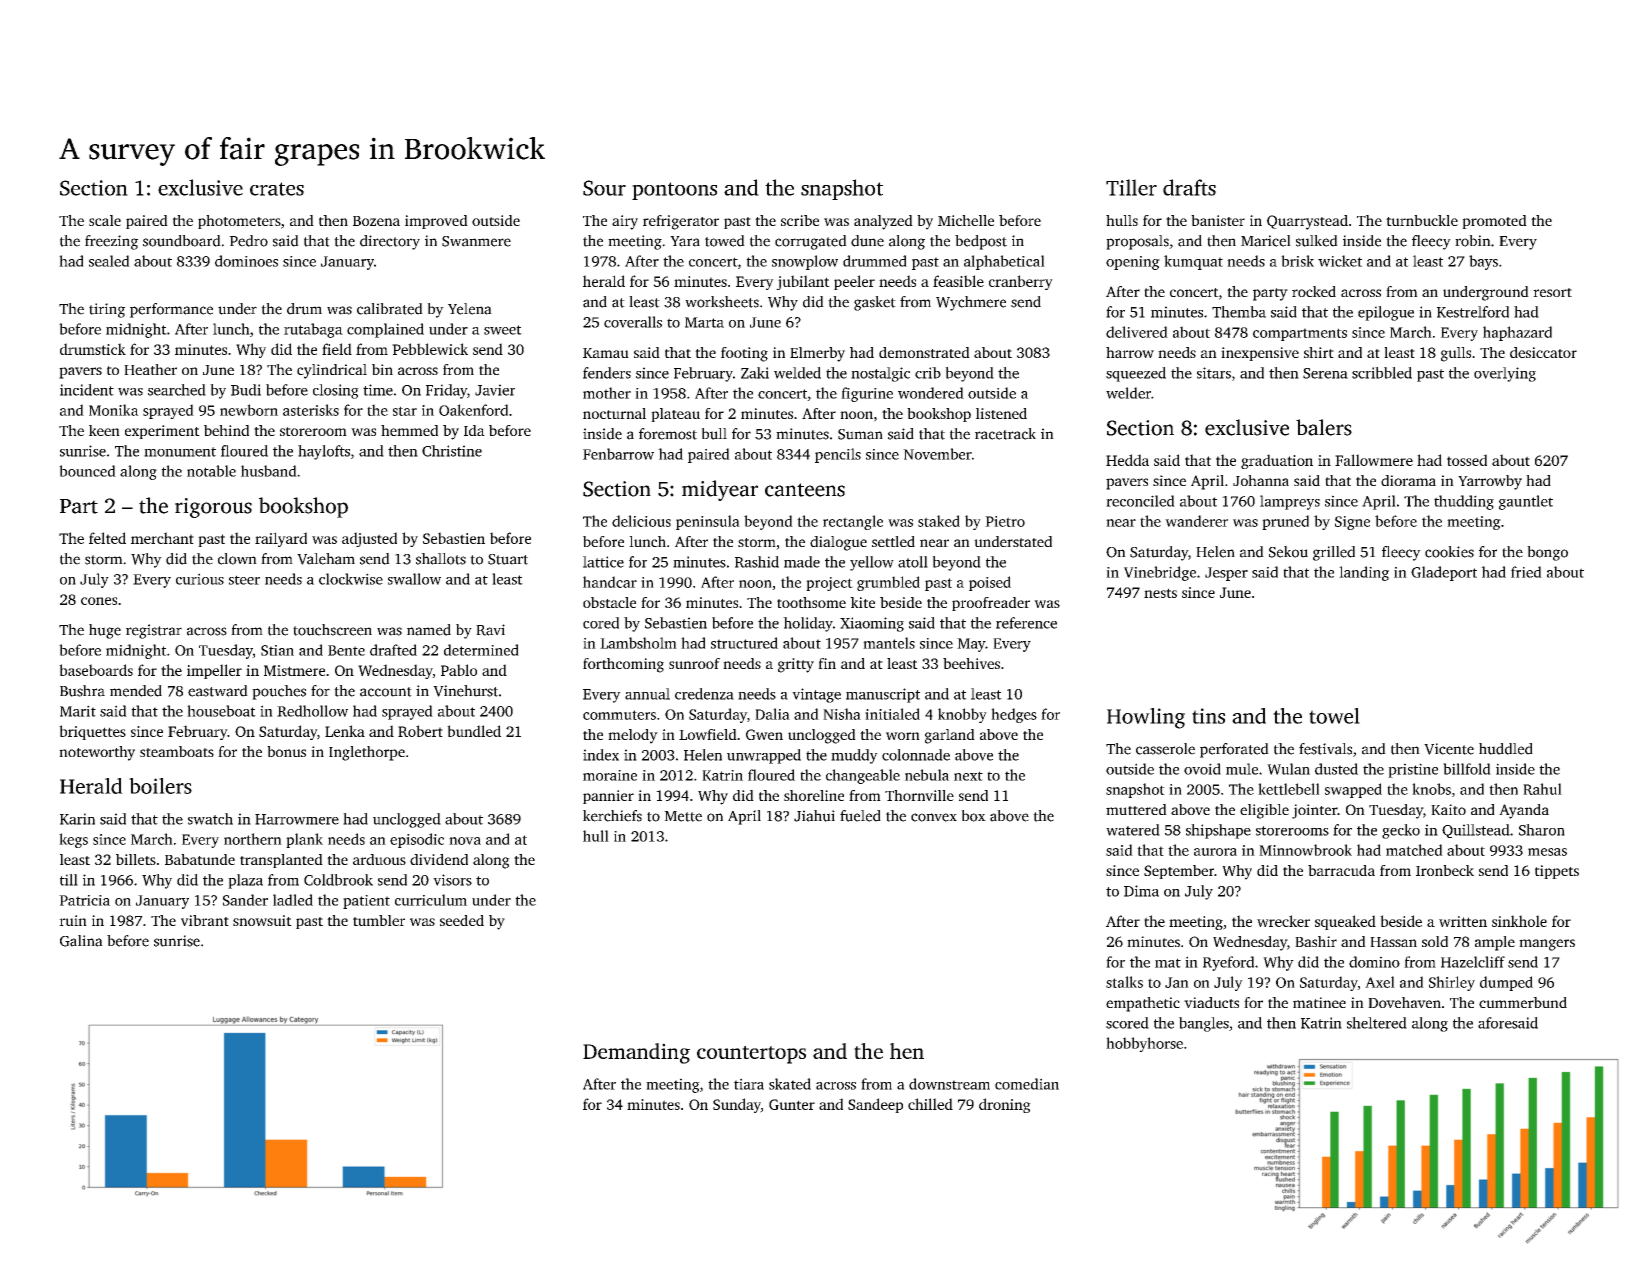 The width and height of the screenshot is (1644, 1270). What do you see at coordinates (636, 1053) in the screenshot?
I see `Demanding` at bounding box center [636, 1053].
